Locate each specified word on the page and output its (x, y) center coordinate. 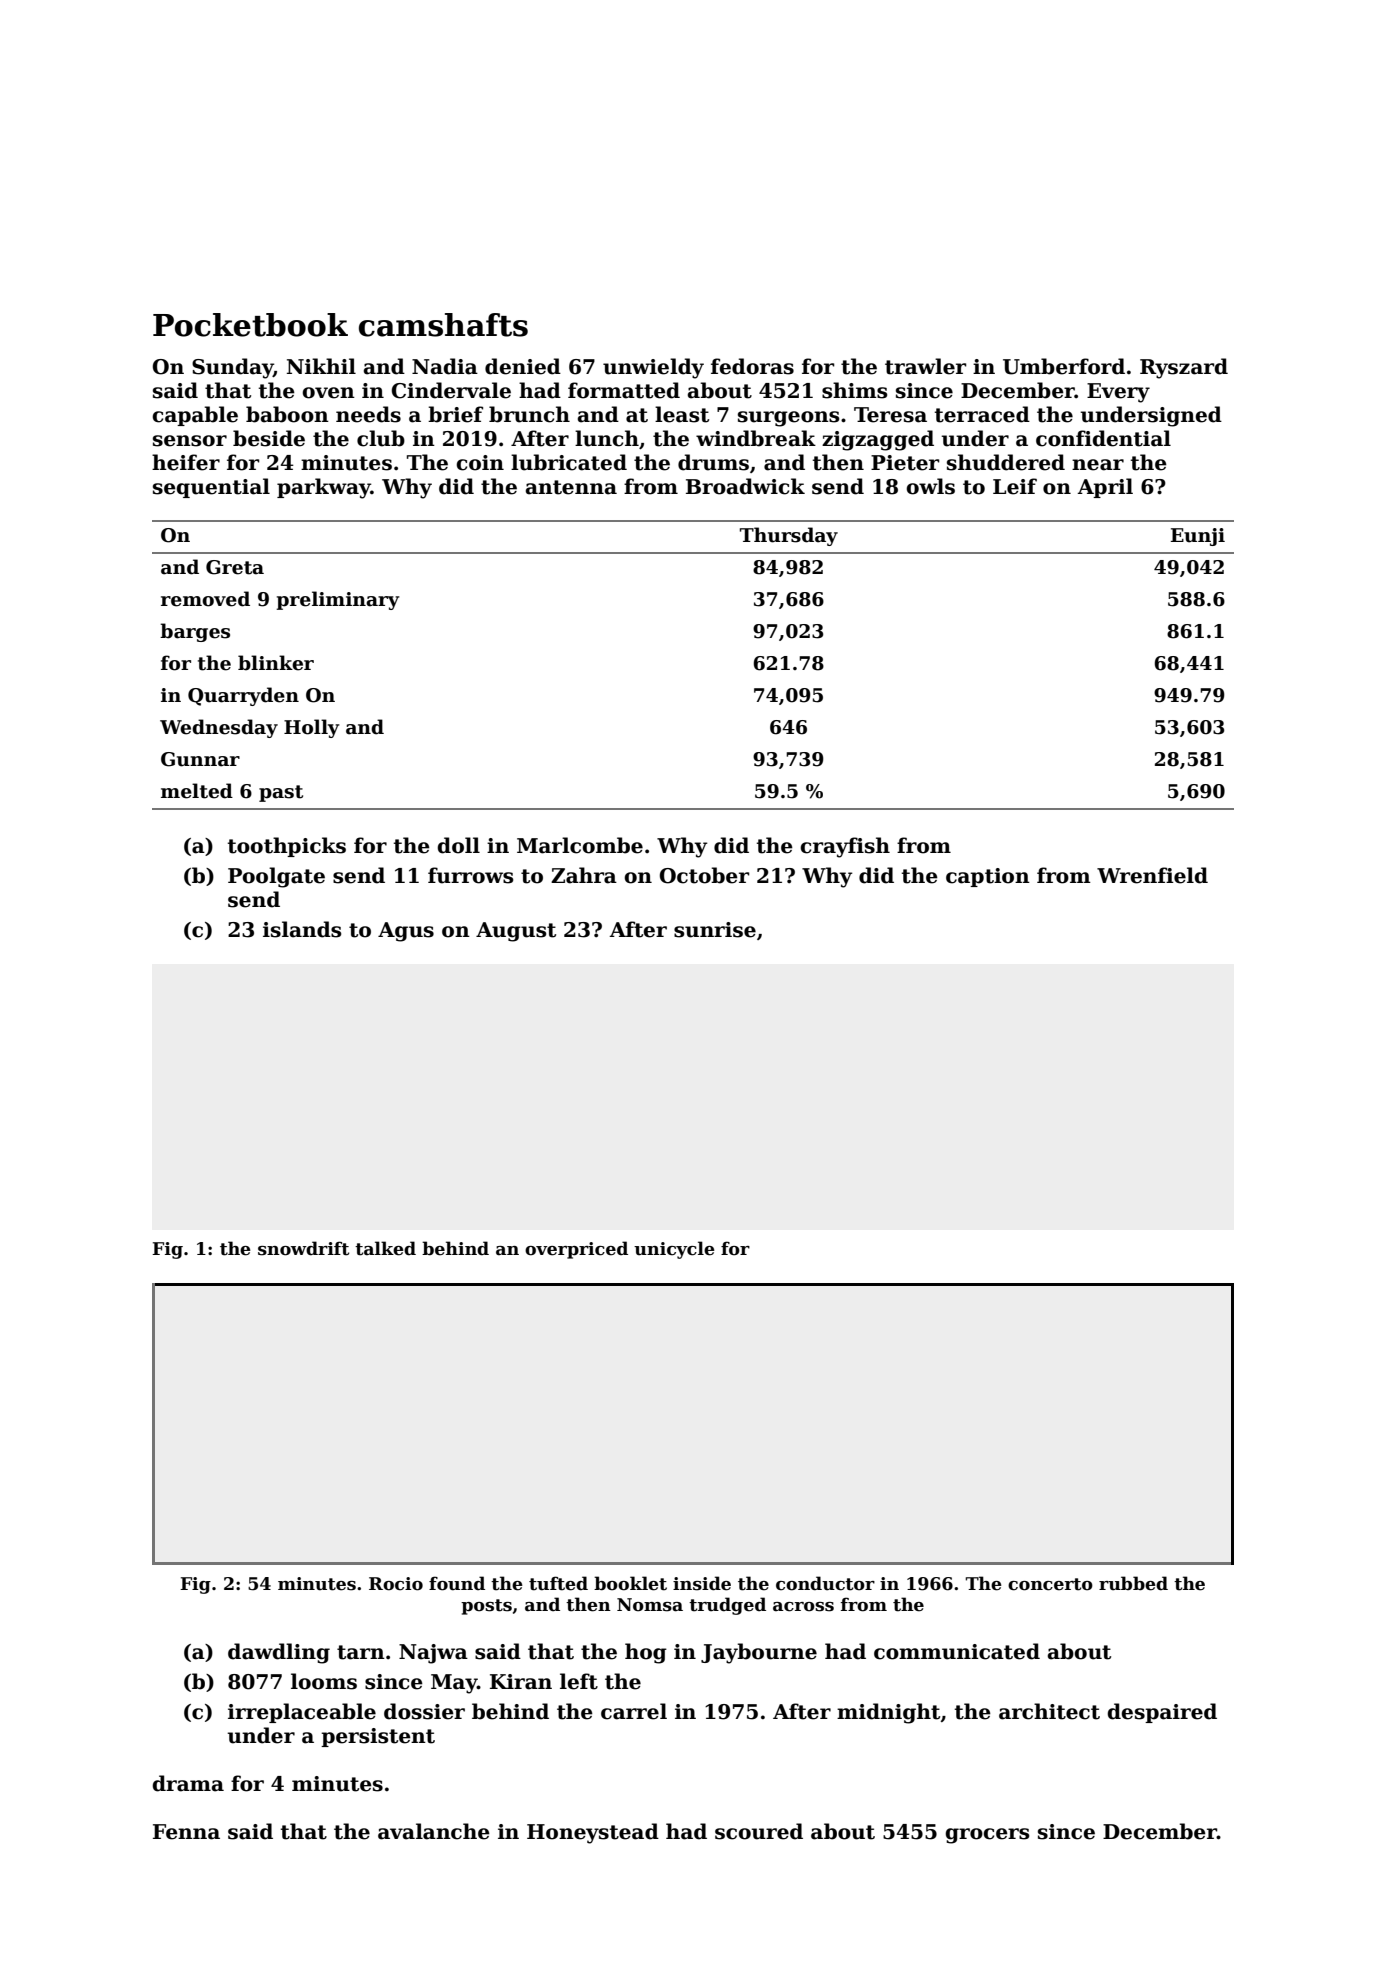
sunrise (715, 930)
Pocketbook (250, 325)
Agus (406, 932)
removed (205, 599)
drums (713, 462)
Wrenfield (1152, 875)
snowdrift (303, 1248)
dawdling (279, 1653)
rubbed (1133, 1583)
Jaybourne (759, 1653)
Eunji (1198, 537)
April (1105, 488)
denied (523, 366)
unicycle (674, 1250)
